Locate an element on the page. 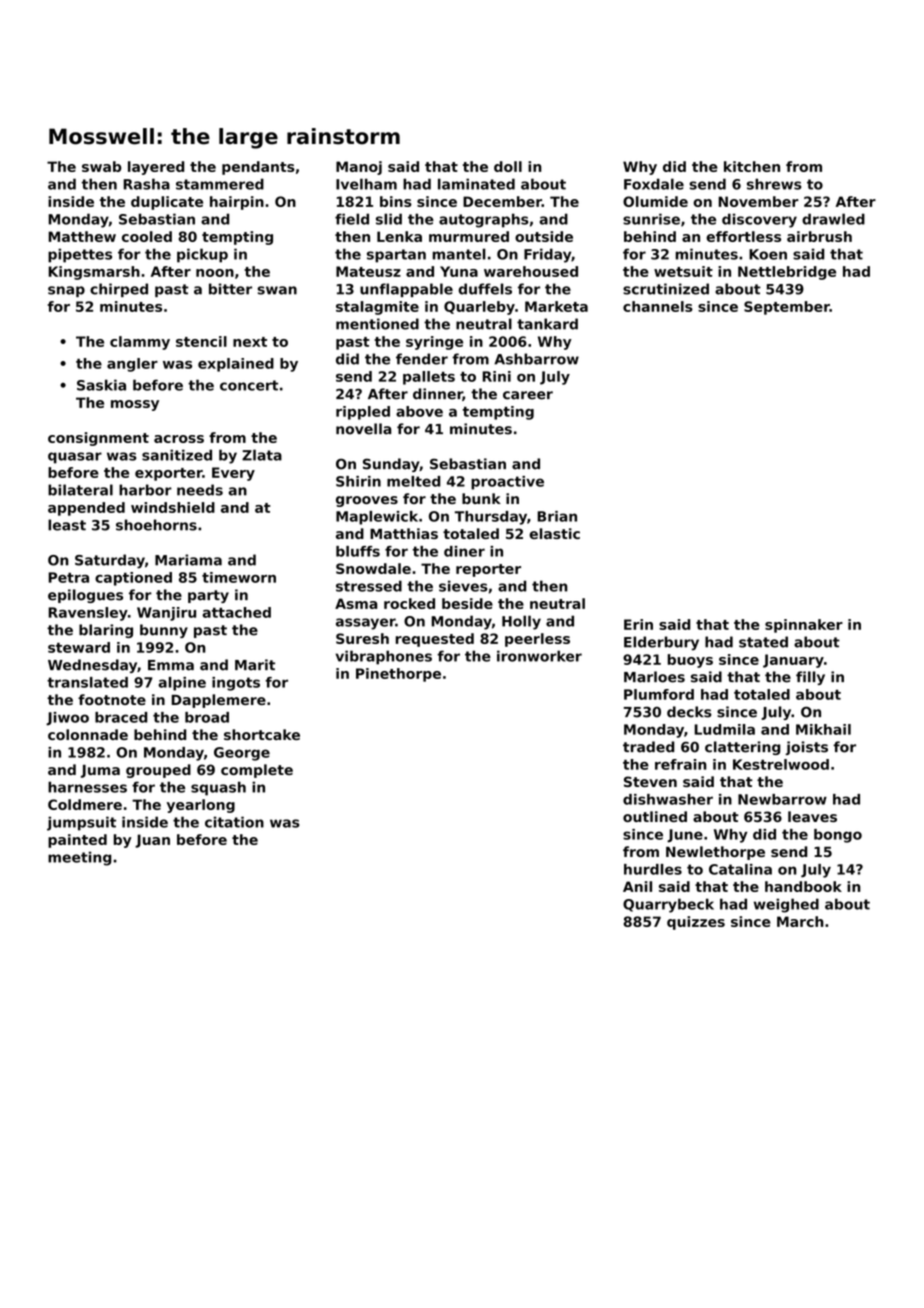 The height and width of the page is (1308, 924). pickup is located at coordinates (202, 255).
